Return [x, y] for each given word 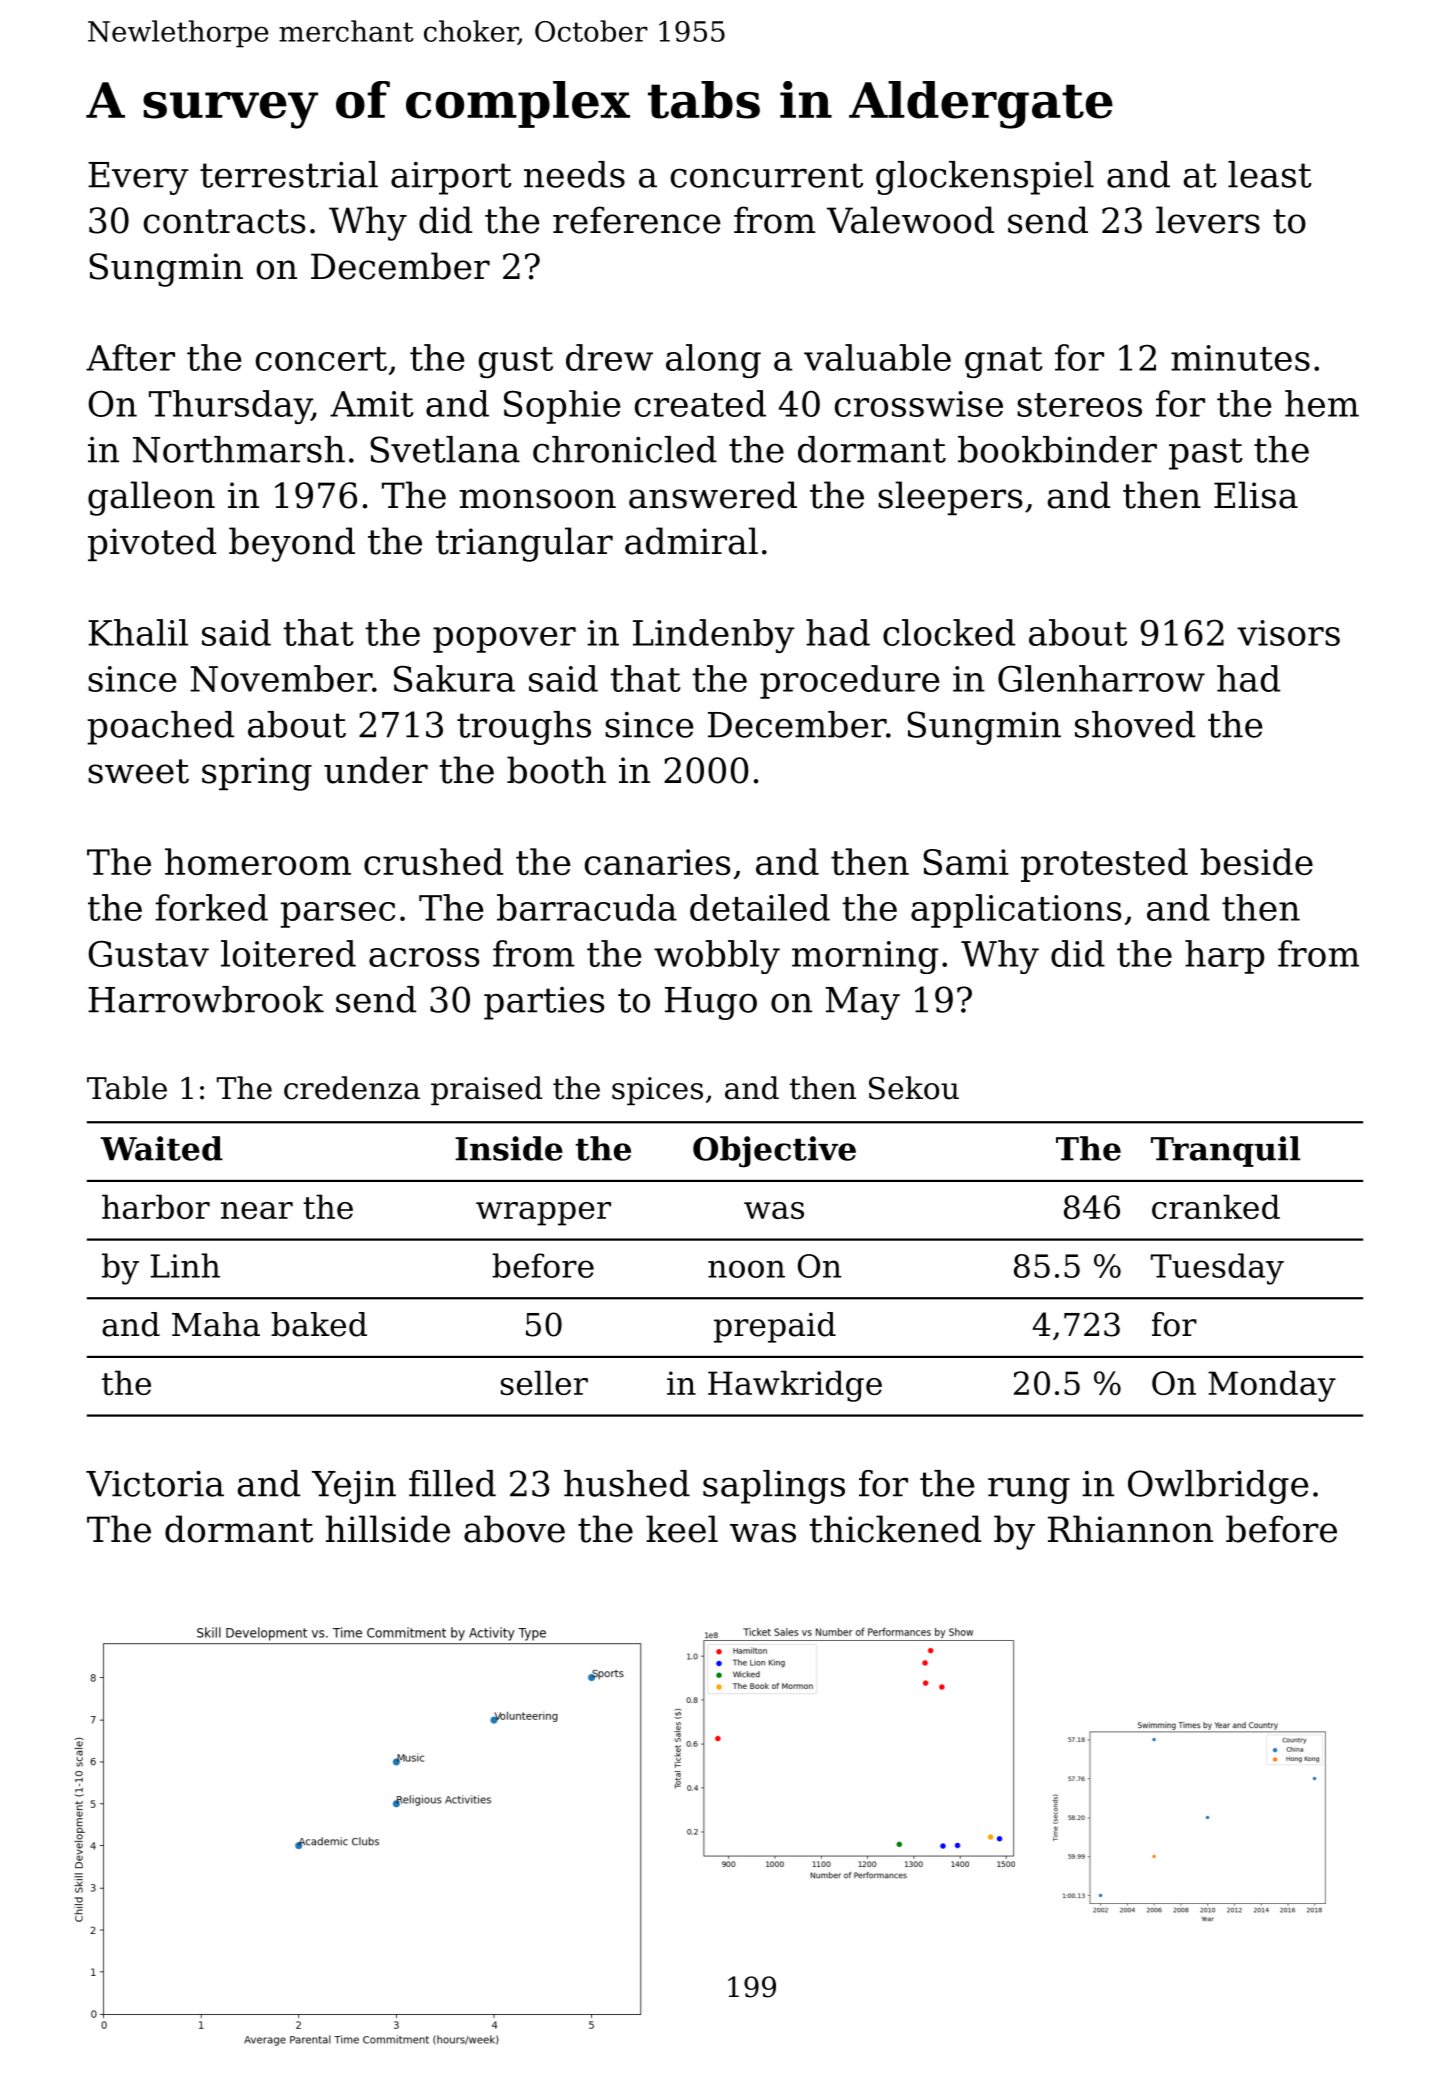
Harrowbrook [206, 999]
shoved [1135, 724]
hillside [387, 1529]
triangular [524, 544]
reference [636, 220]
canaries [658, 862]
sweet [138, 771]
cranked [1216, 1206]
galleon [151, 498]
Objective [774, 1152]
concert [321, 359]
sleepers [950, 498]
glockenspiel [985, 178]
